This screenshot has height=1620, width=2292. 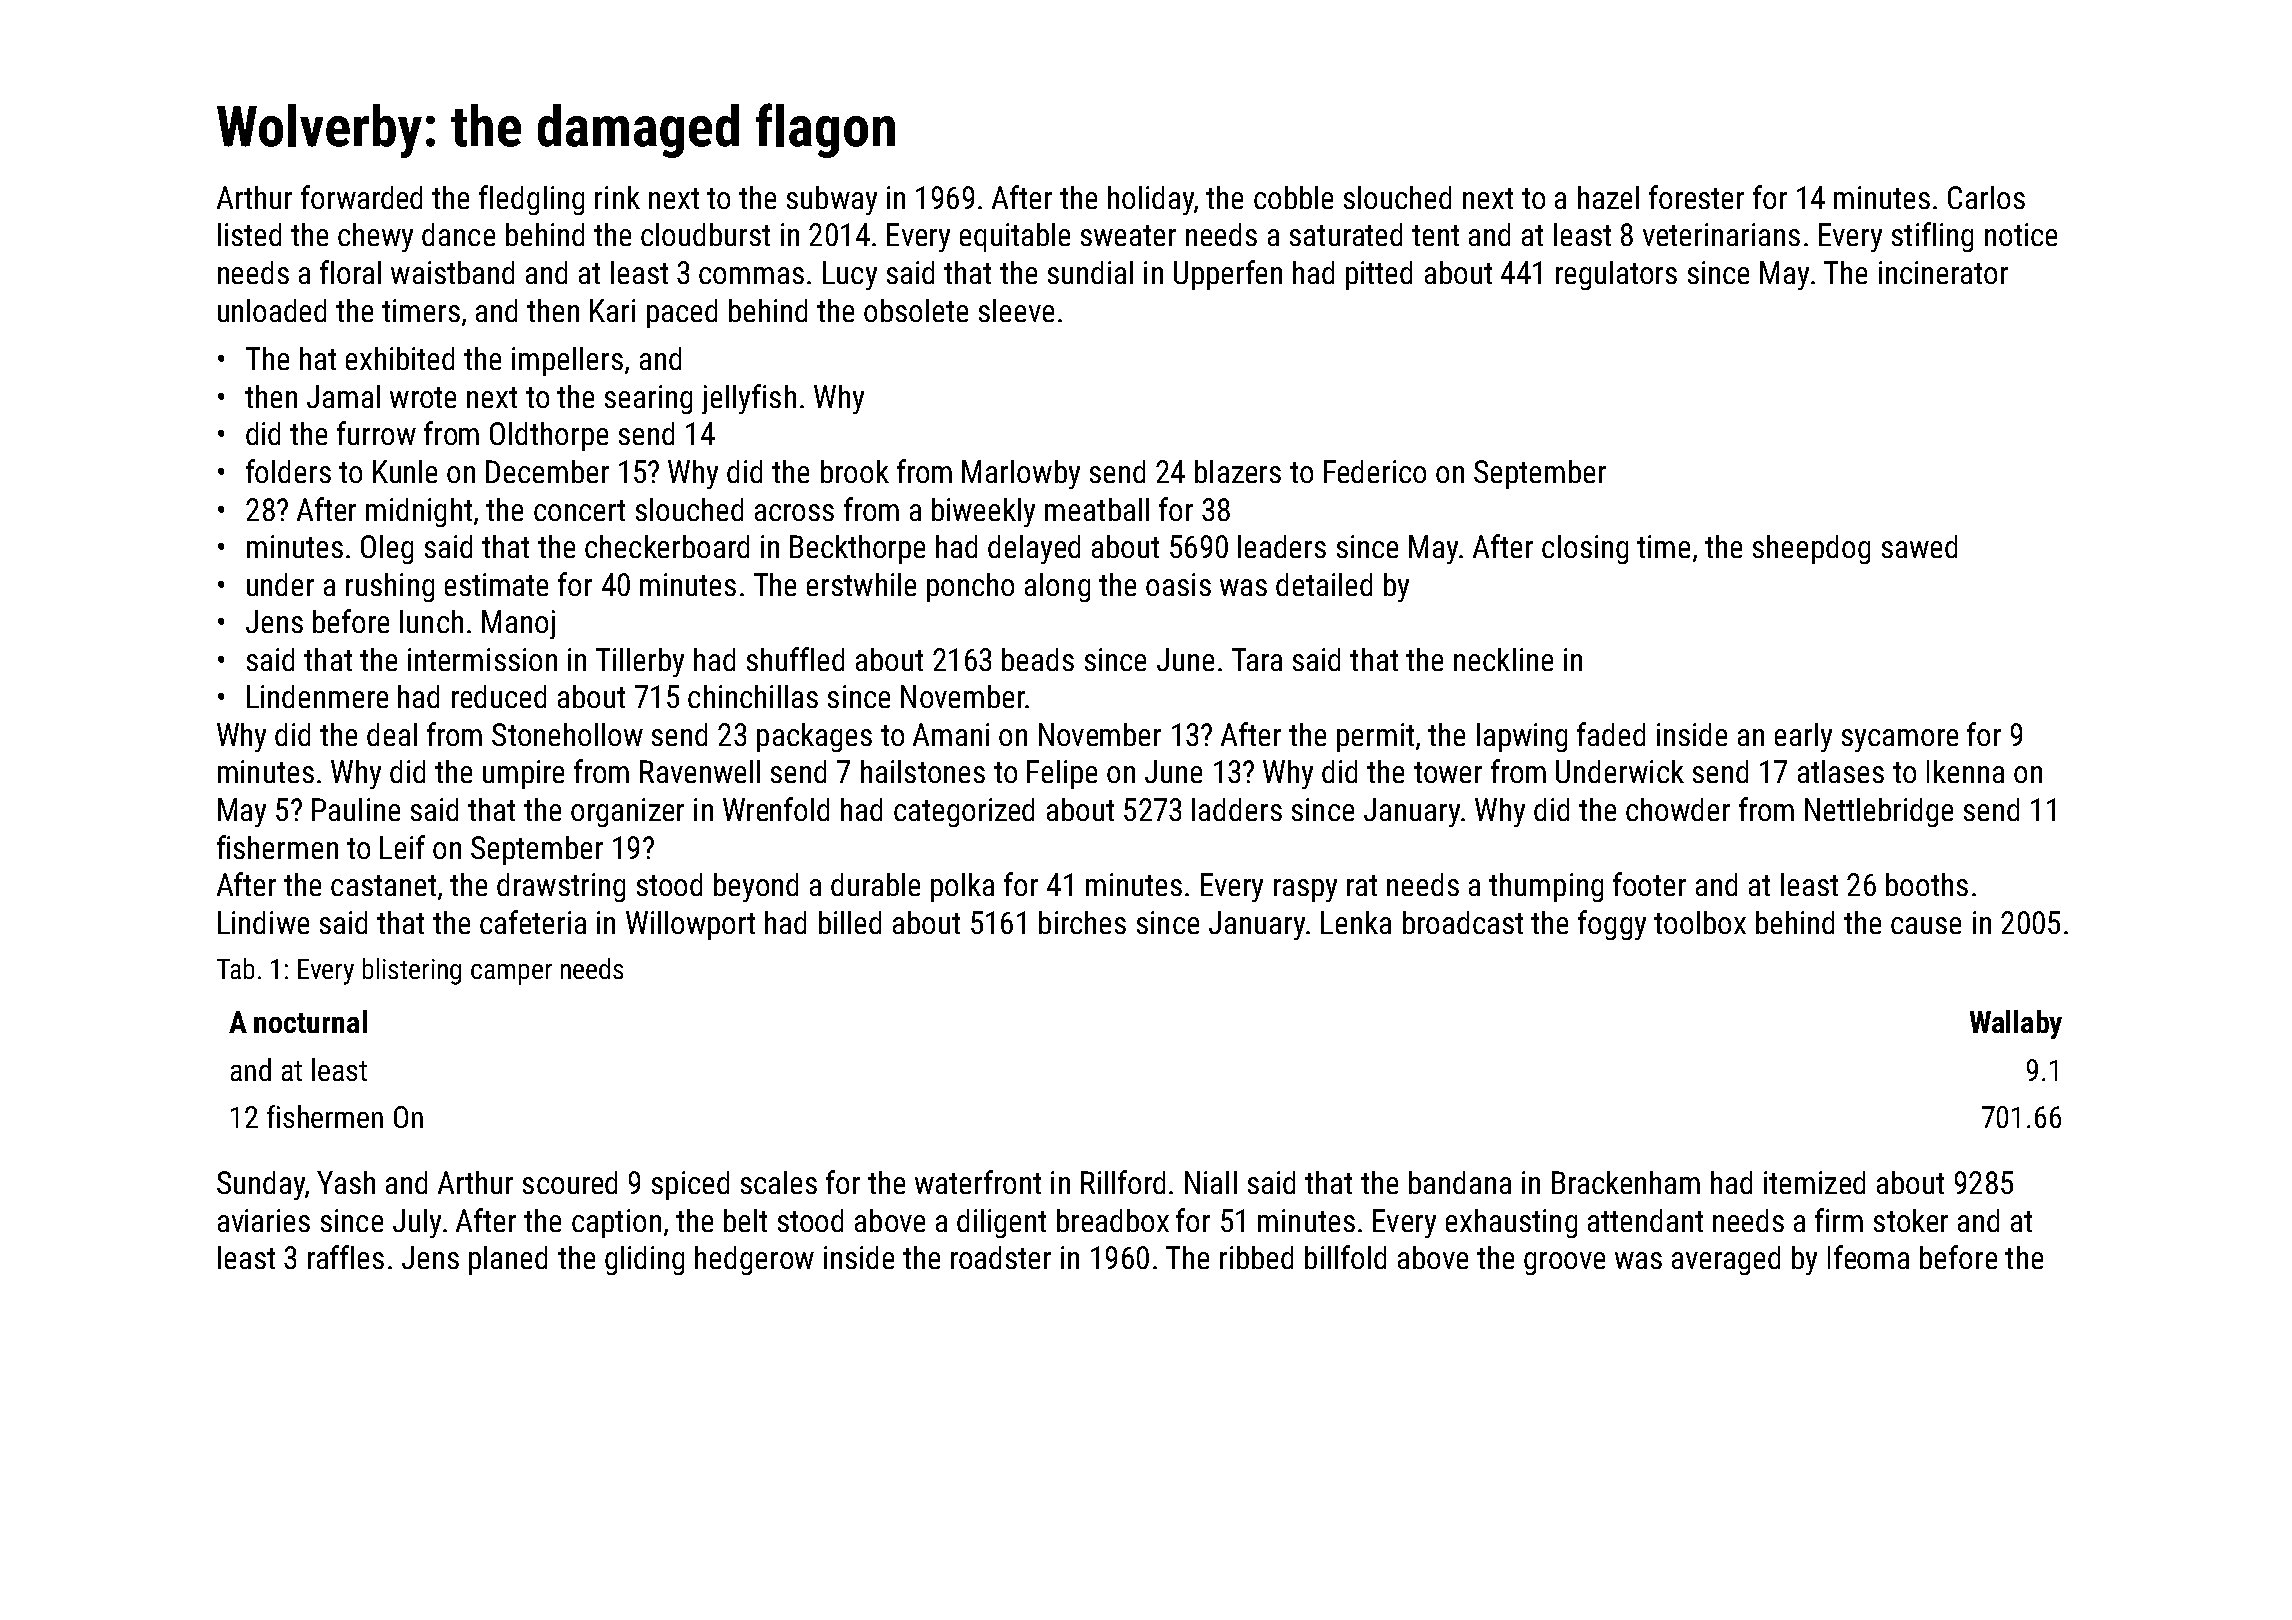 What do you see at coordinates (1900, 740) in the screenshot?
I see `sycamore` at bounding box center [1900, 740].
